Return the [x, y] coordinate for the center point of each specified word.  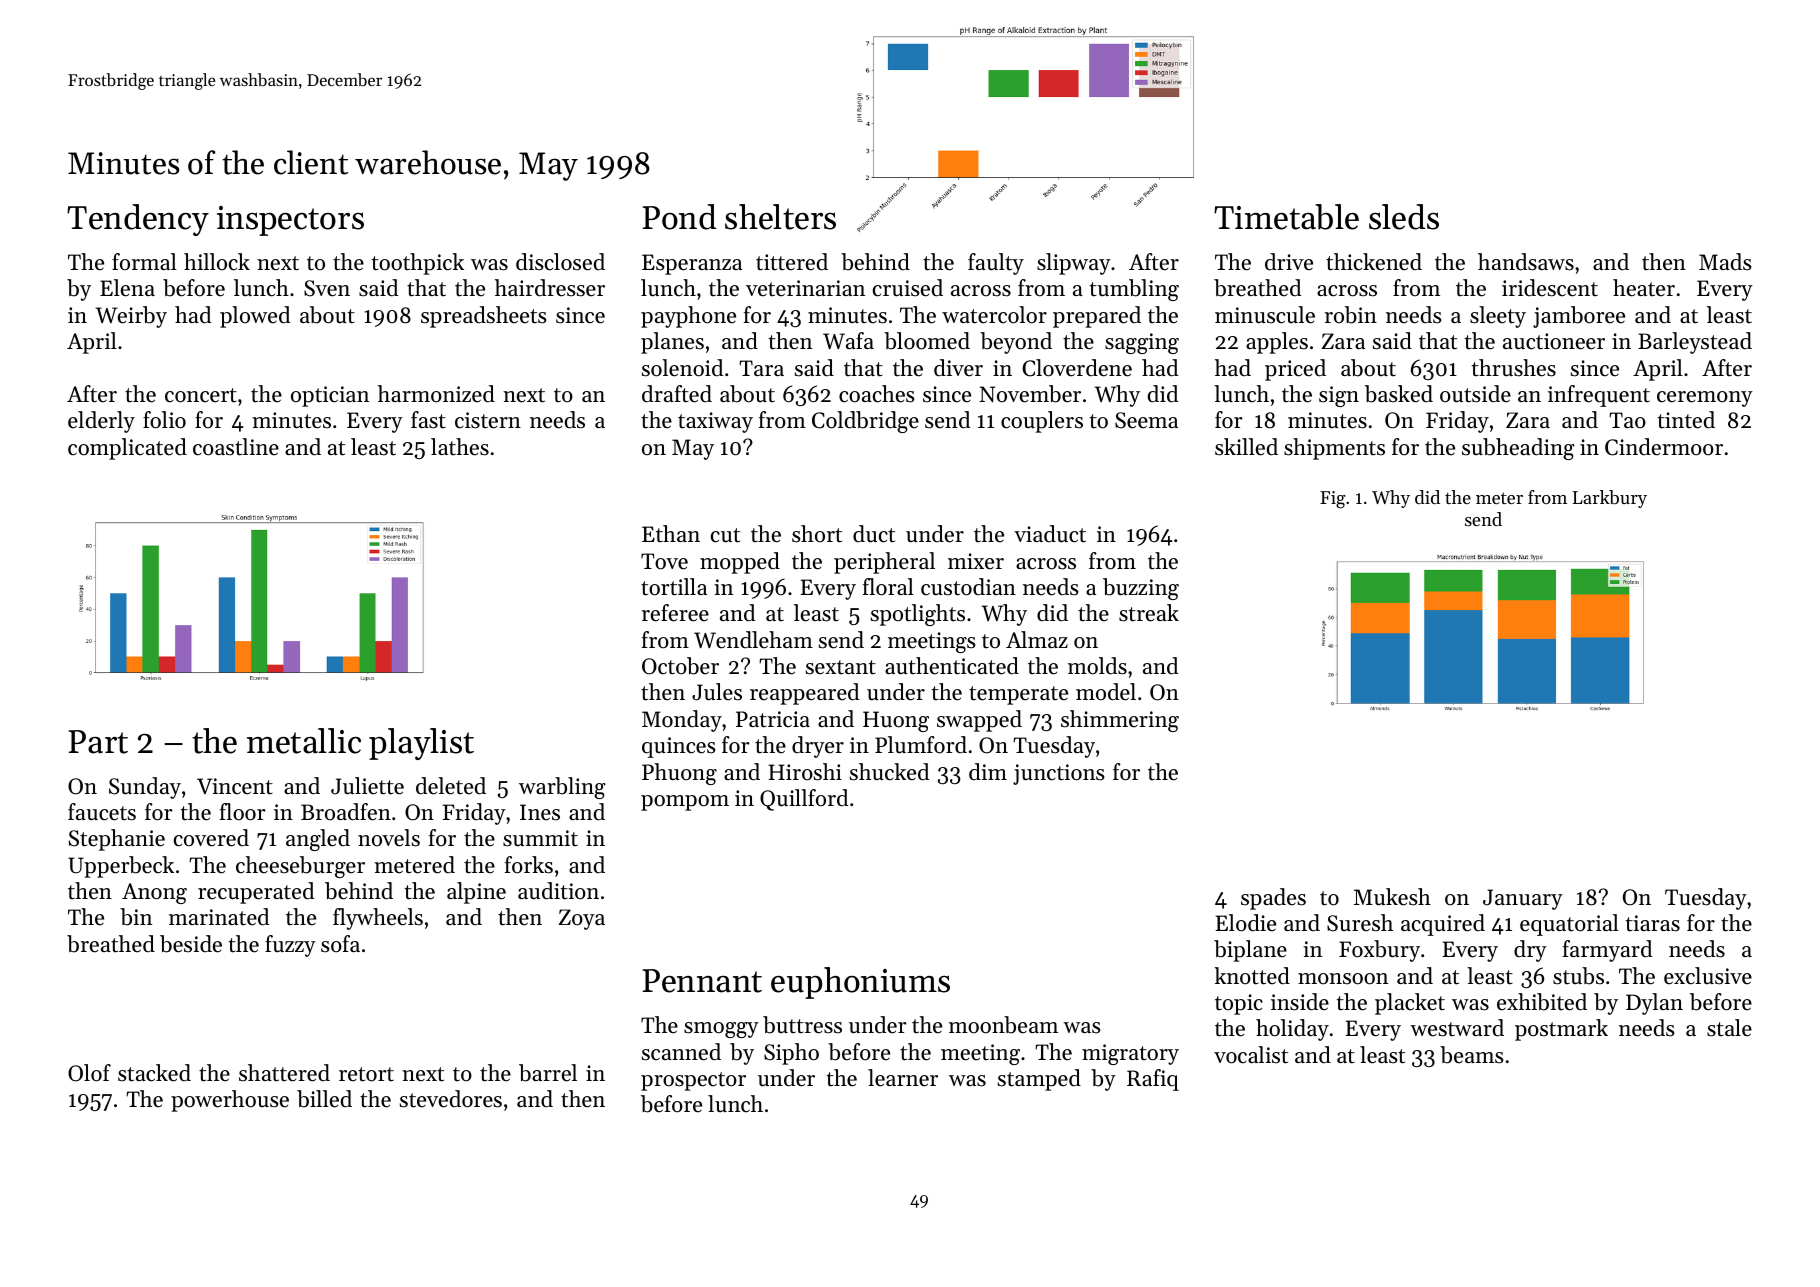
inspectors [290, 221]
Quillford [804, 800]
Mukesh [1392, 897]
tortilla [674, 587]
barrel [548, 1073]
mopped [740, 563]
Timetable [1286, 217]
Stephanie [116, 840]
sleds [1404, 217]
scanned [681, 1052]
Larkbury [1610, 499]
